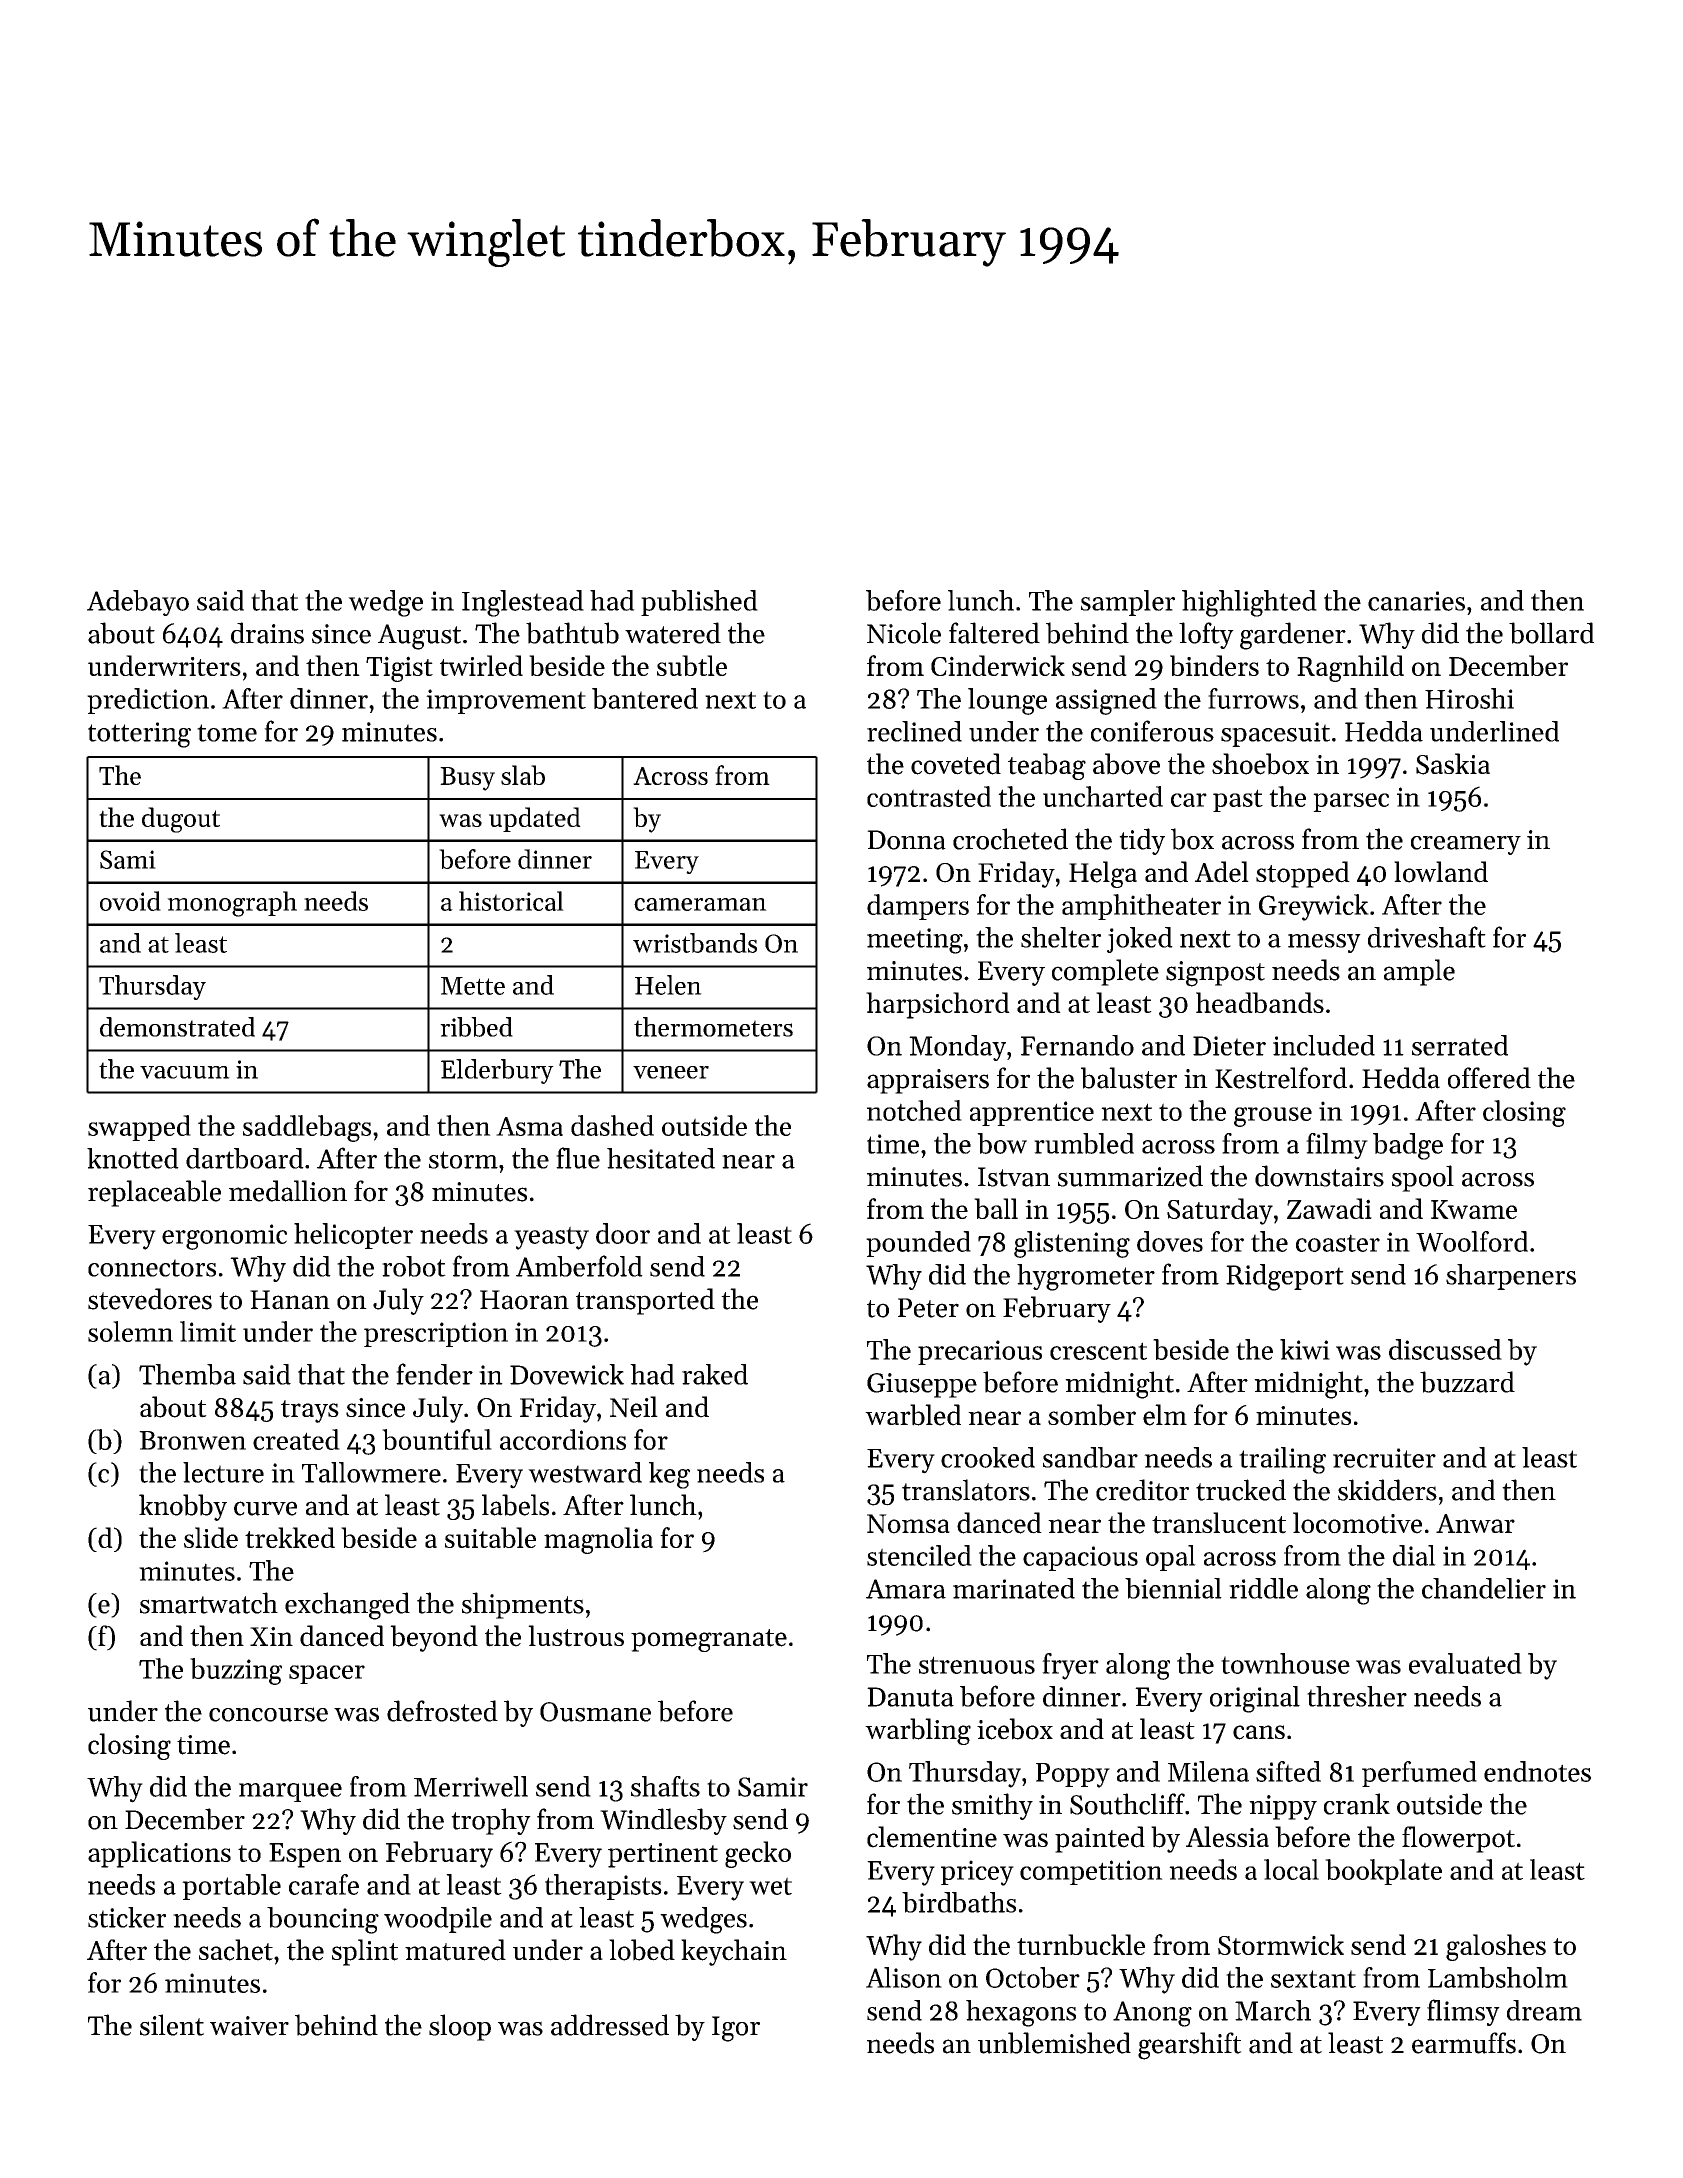 The image size is (1683, 2178). I want to click on stenciled, so click(919, 1555).
